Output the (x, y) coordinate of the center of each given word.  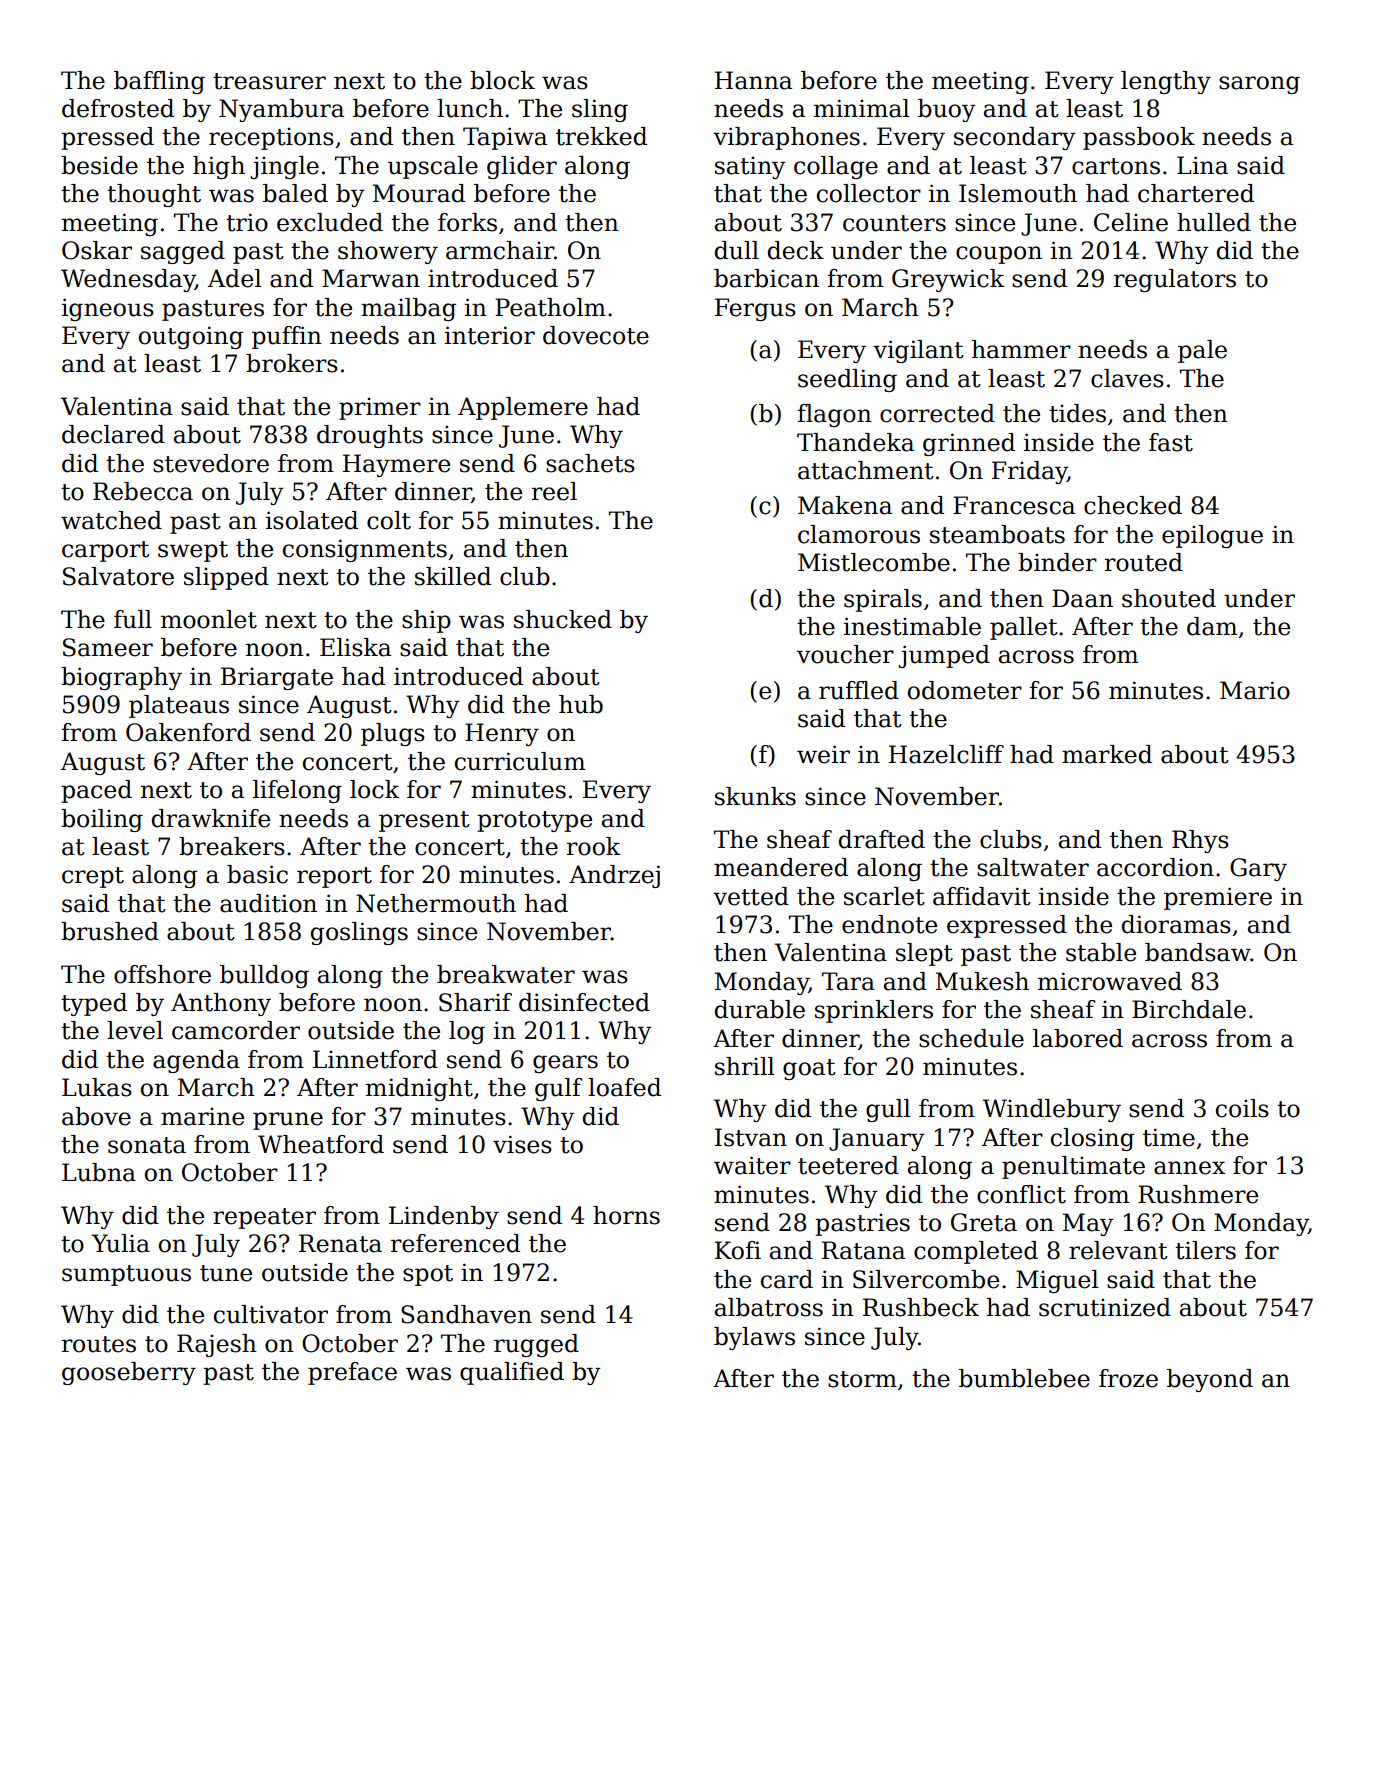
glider (522, 167)
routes (99, 1344)
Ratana (863, 1250)
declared (113, 434)
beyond (1210, 1380)
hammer (1021, 349)
